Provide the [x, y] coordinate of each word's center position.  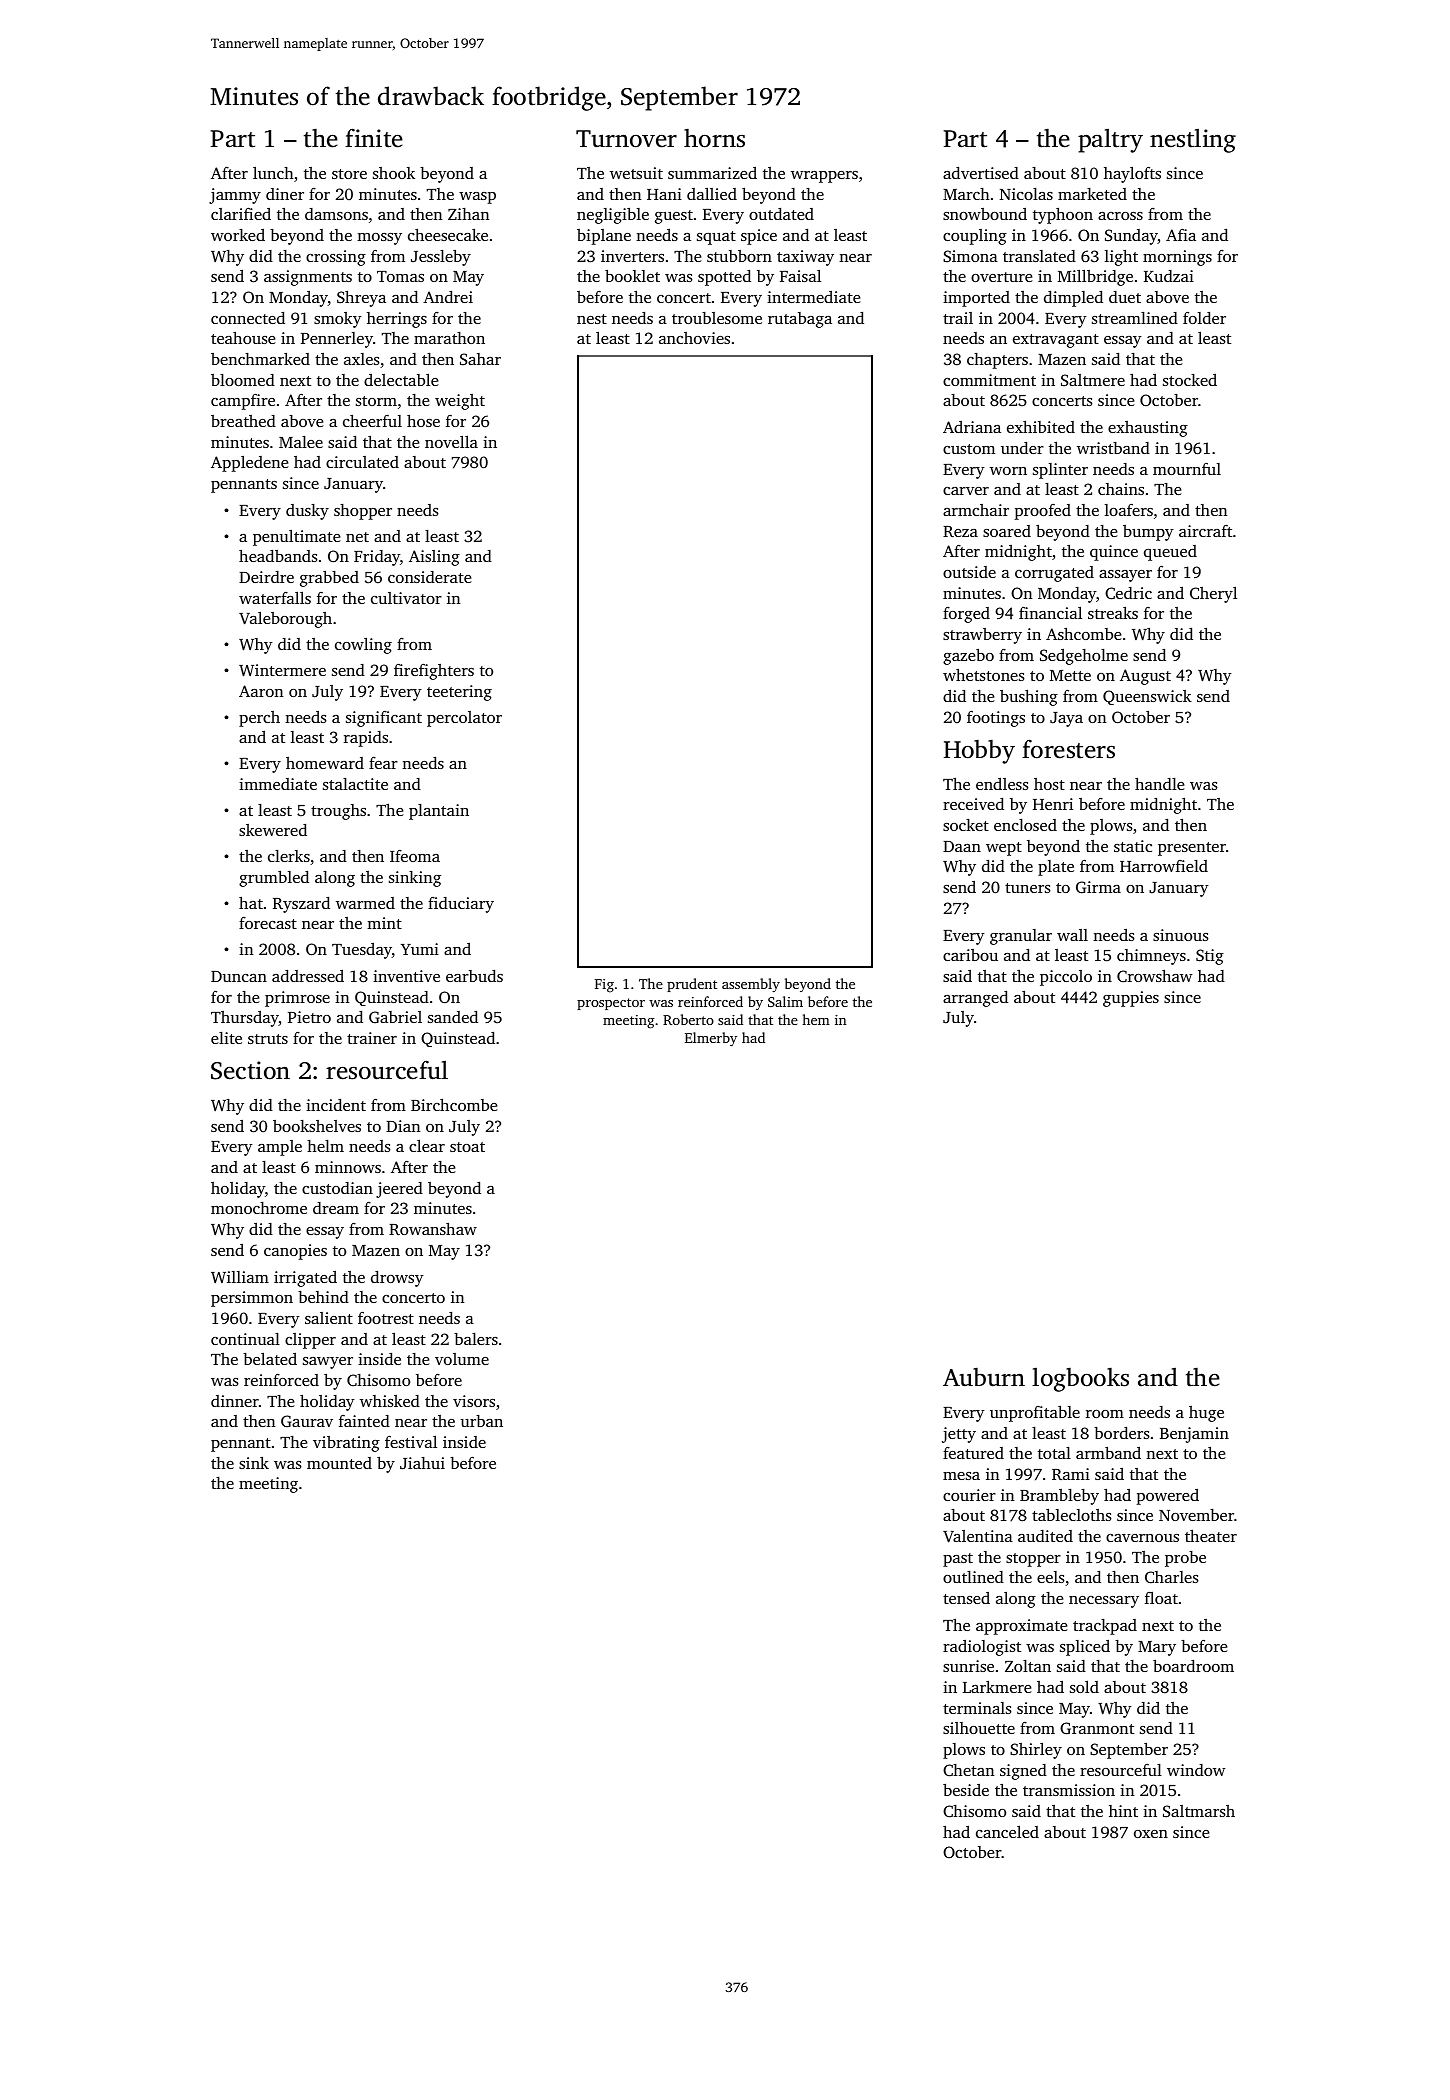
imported [976, 299]
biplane [604, 237]
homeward [325, 763]
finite [374, 138]
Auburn [984, 1377]
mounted [339, 1463]
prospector [611, 1004]
